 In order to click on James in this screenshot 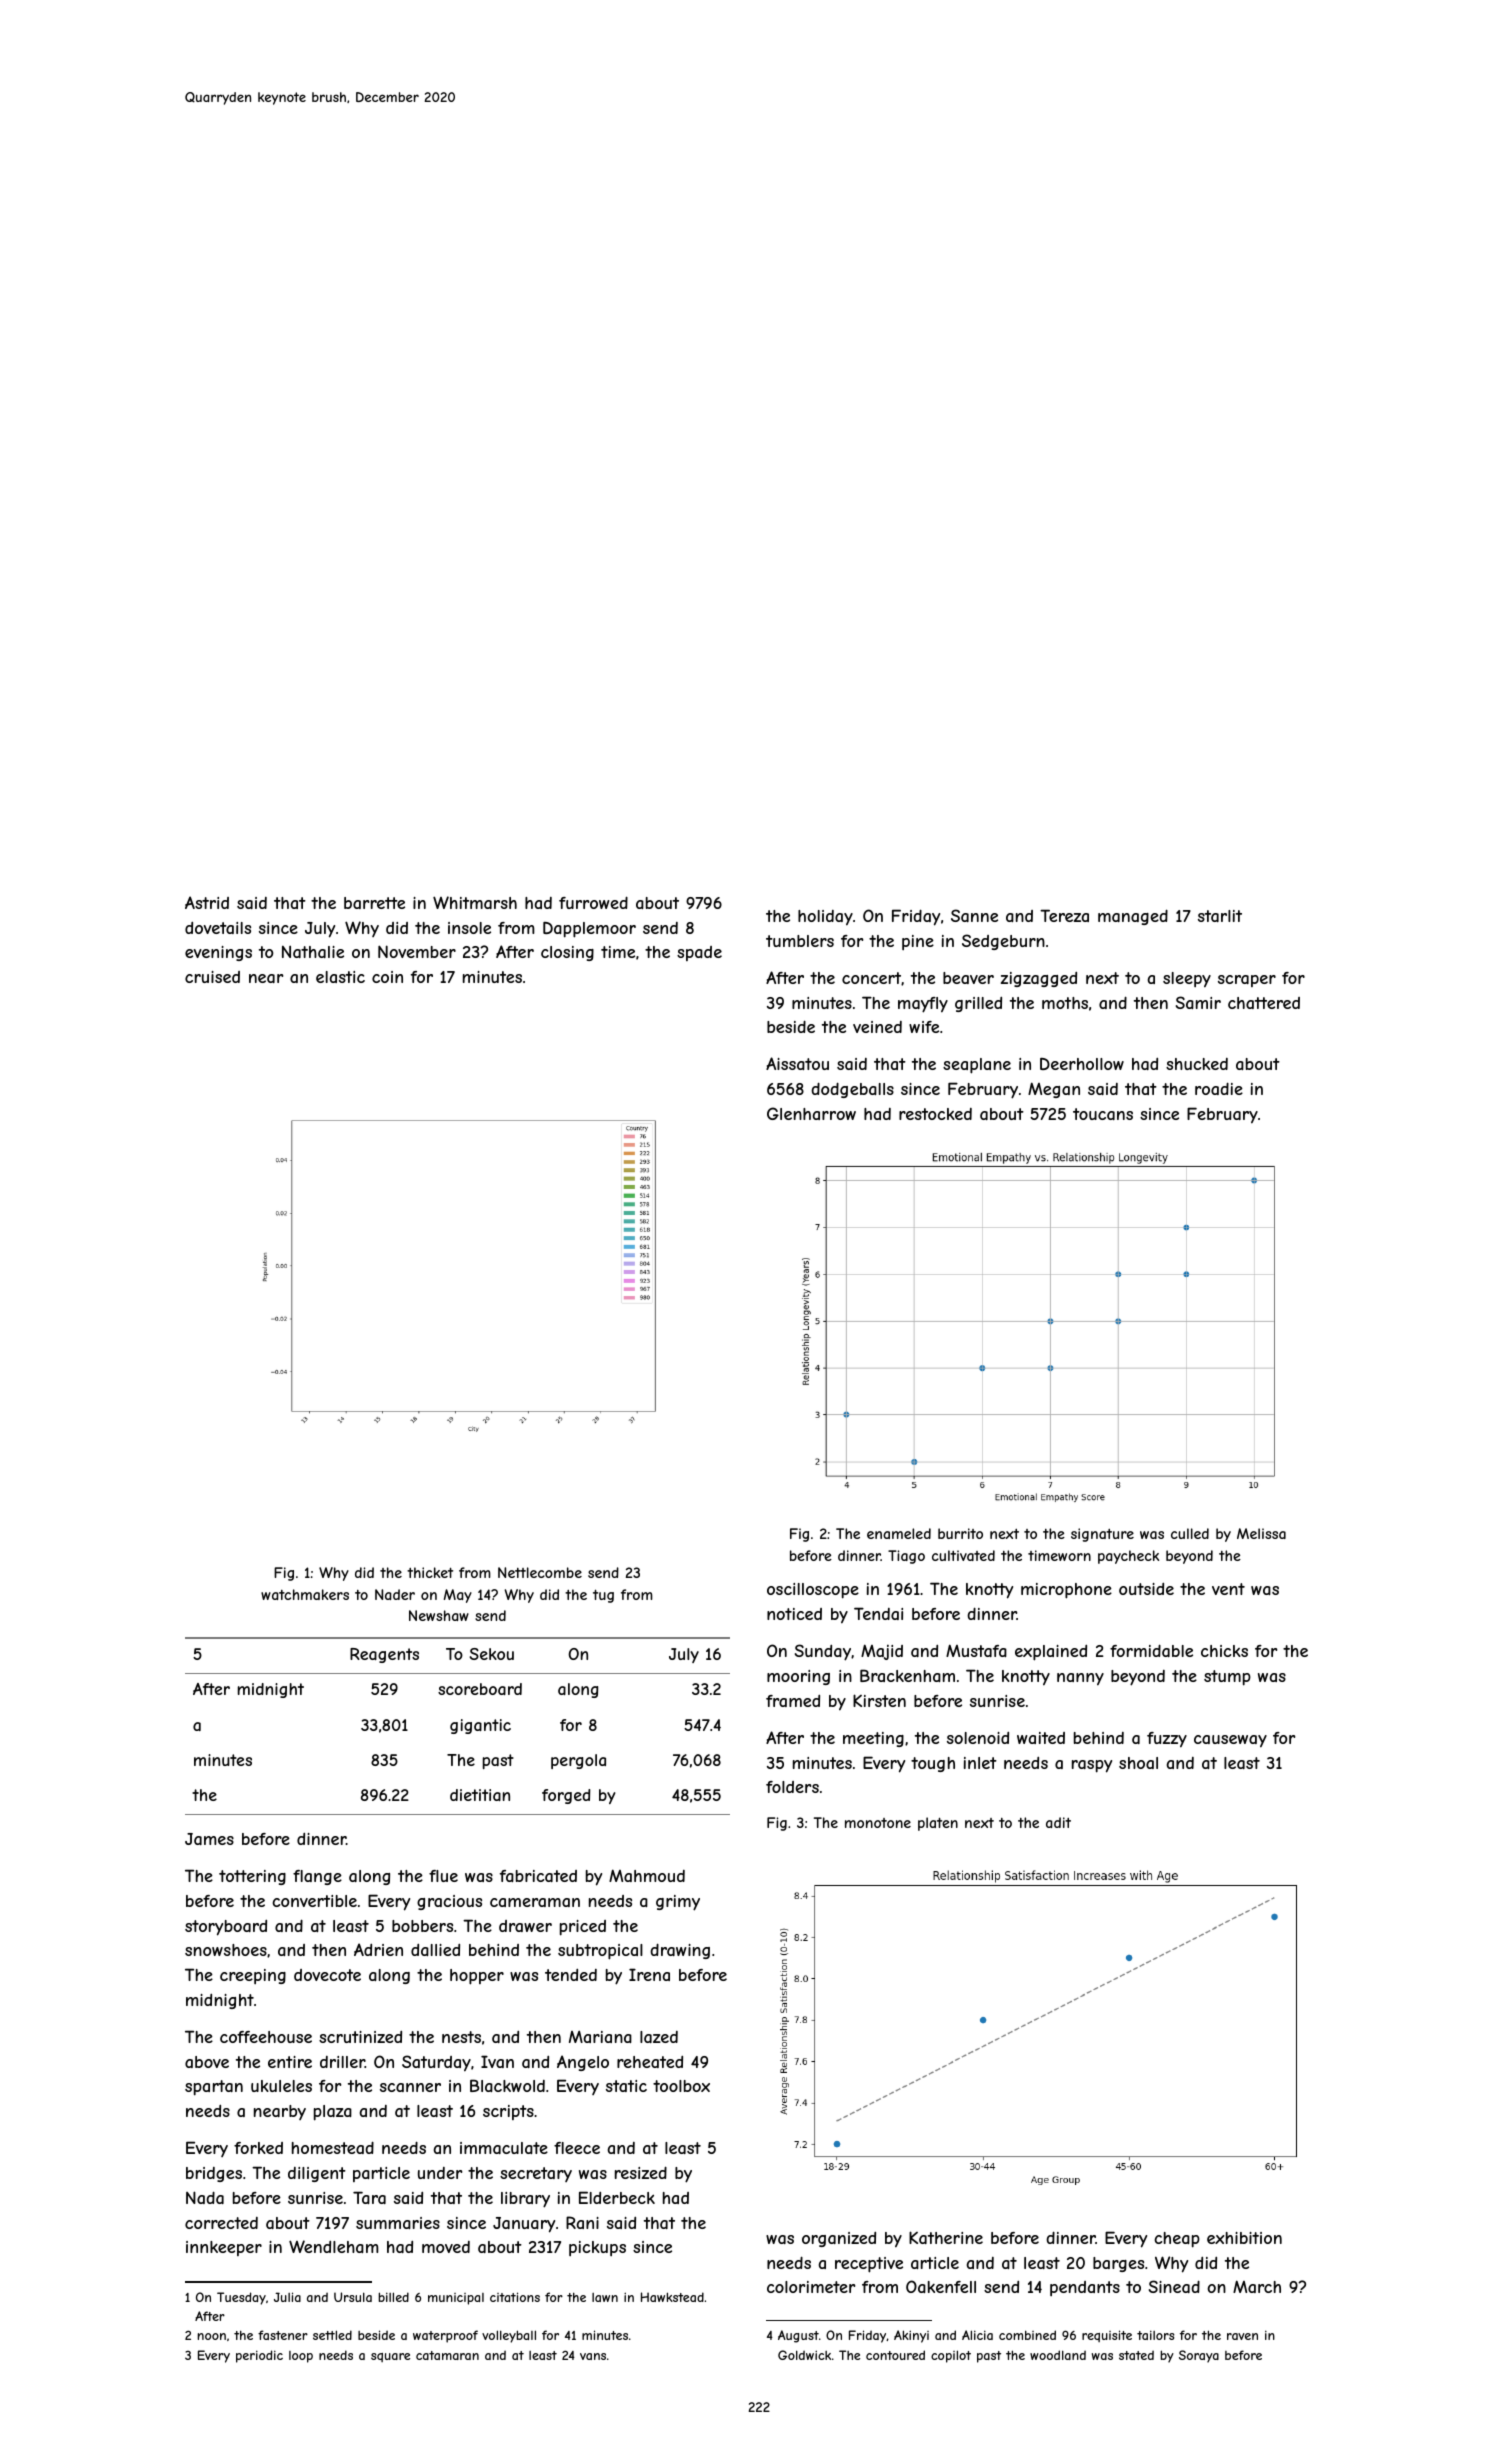, I will do `click(209, 1839)`.
